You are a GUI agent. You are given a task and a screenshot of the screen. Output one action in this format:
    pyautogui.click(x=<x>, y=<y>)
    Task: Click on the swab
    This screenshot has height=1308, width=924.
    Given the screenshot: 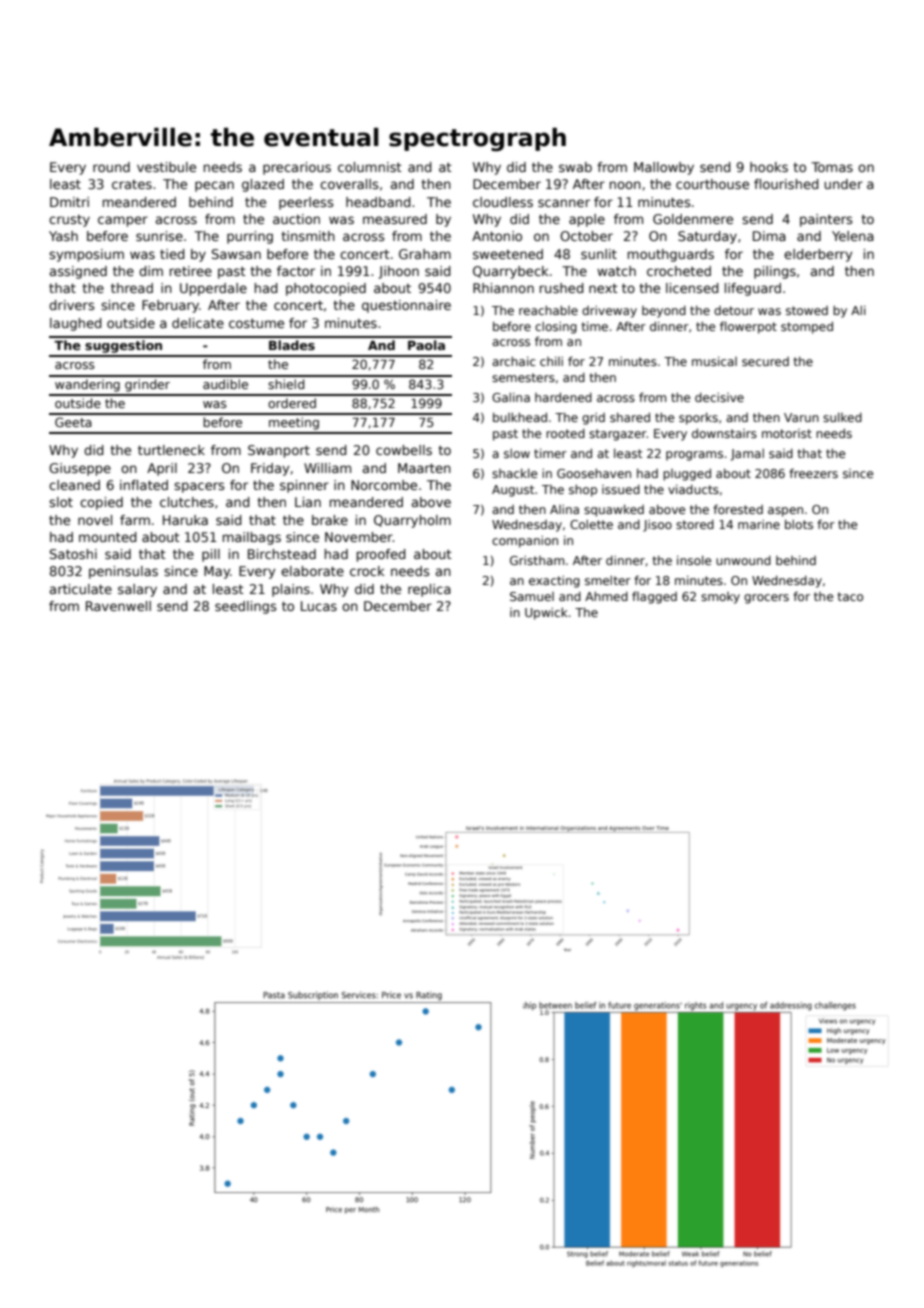 What is the action you would take?
    pyautogui.click(x=575, y=167)
